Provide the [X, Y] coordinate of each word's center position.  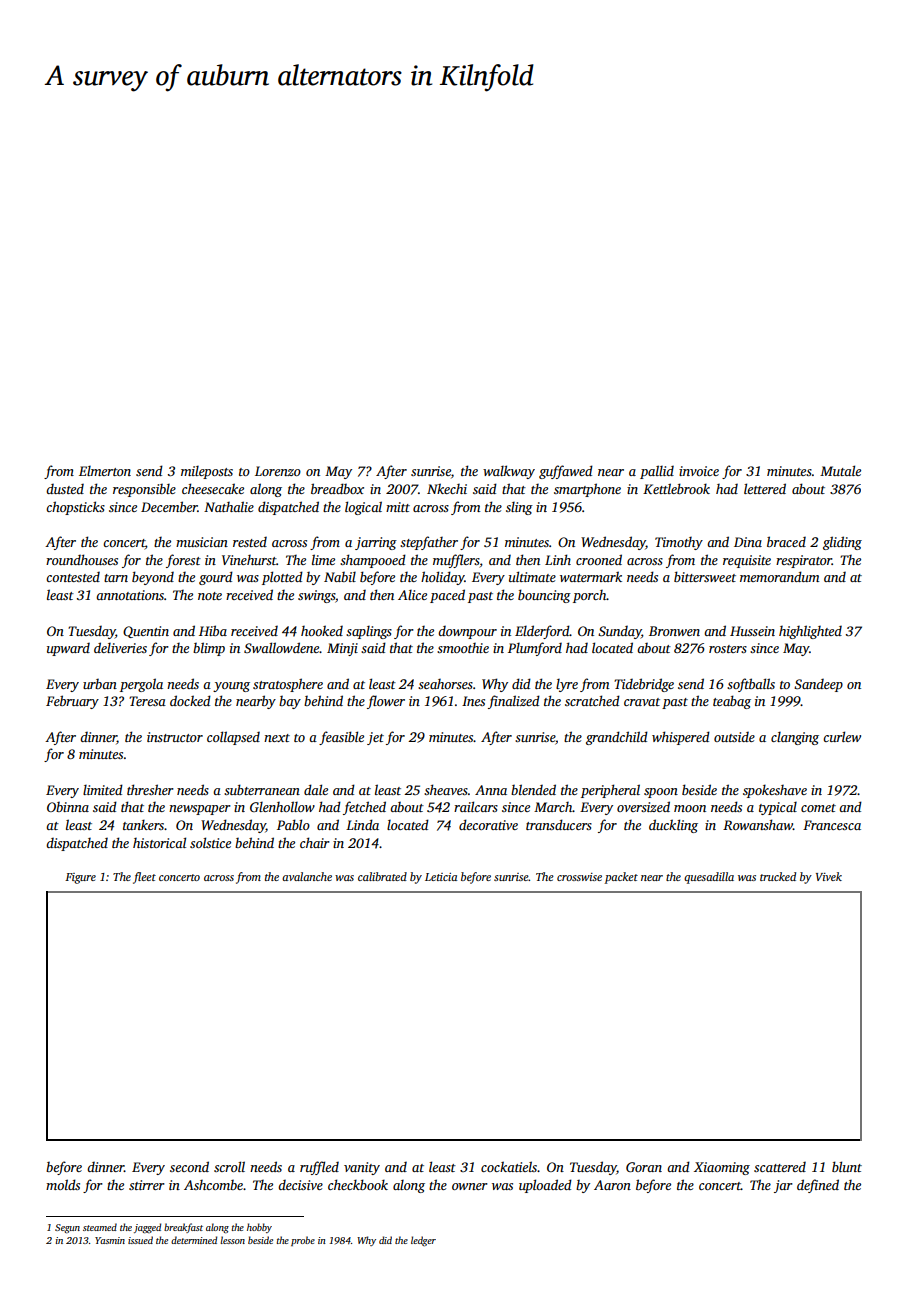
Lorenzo [278, 471]
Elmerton [105, 471]
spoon [661, 793]
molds [63, 1184]
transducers [559, 824]
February [72, 702]
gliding [842, 543]
